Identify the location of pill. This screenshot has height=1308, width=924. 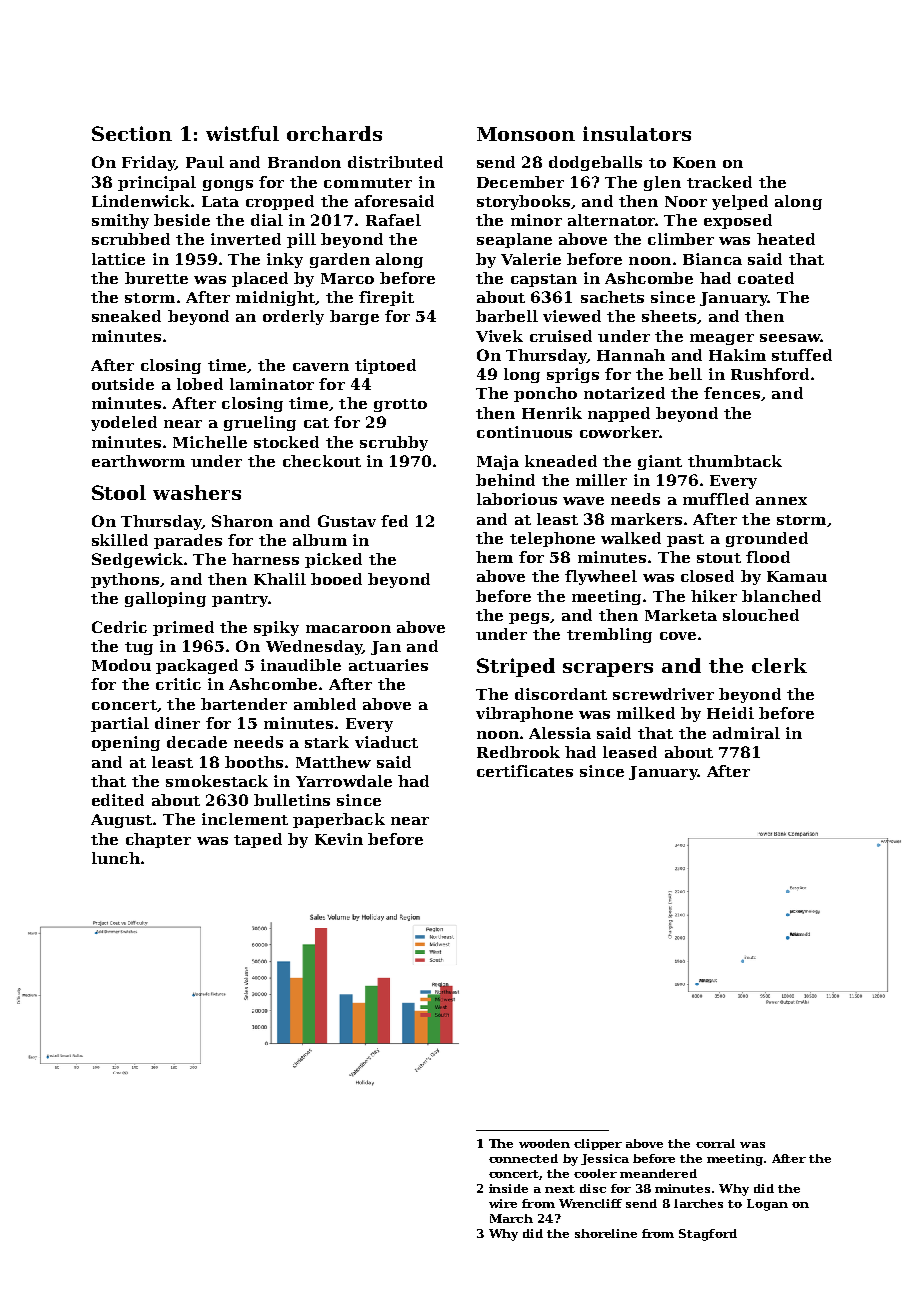
(301, 240).
